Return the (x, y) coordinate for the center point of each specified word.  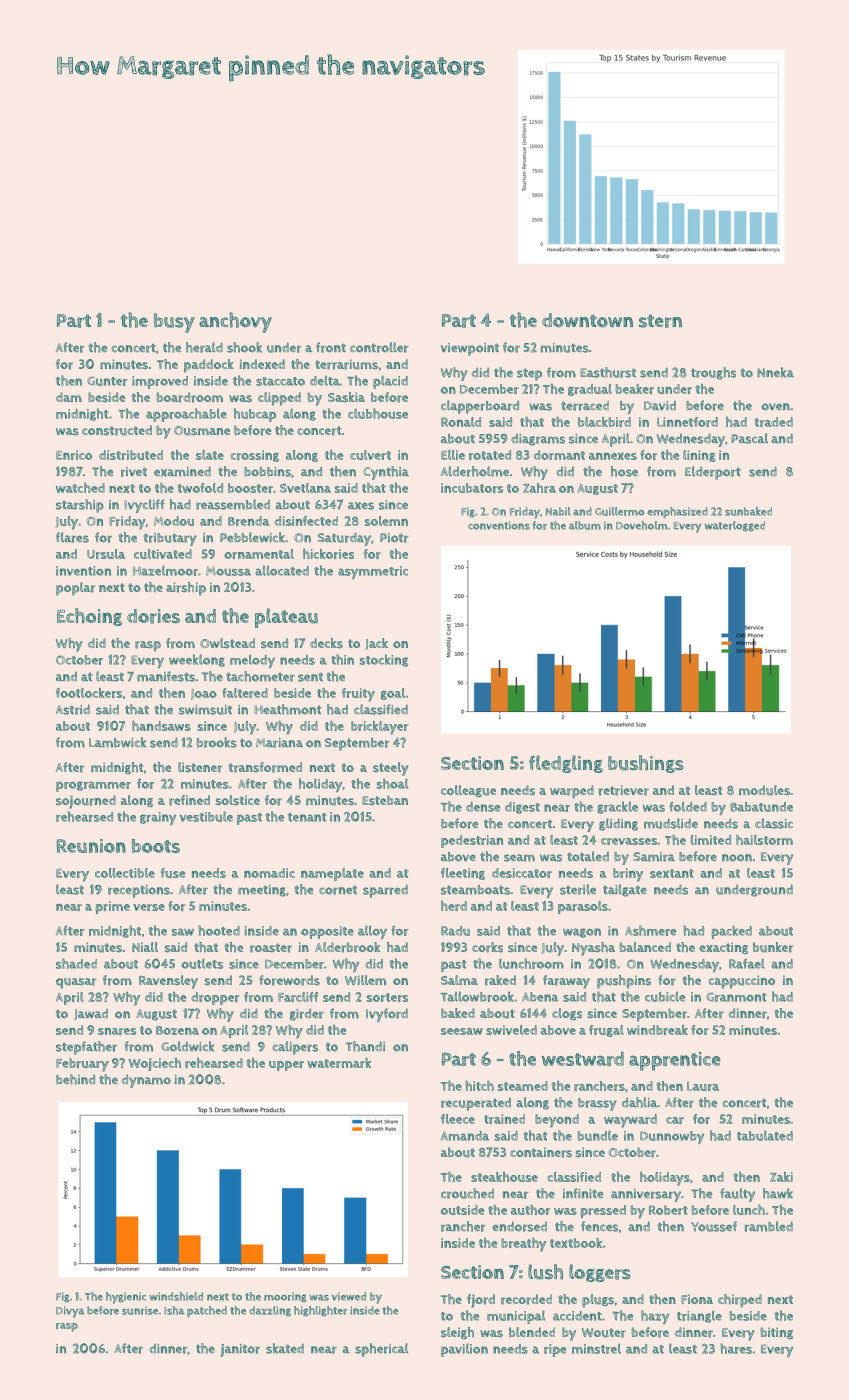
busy (174, 323)
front (331, 347)
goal (393, 694)
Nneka (775, 372)
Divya (70, 1312)
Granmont (736, 997)
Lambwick (118, 742)
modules (764, 790)
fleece (458, 1119)
